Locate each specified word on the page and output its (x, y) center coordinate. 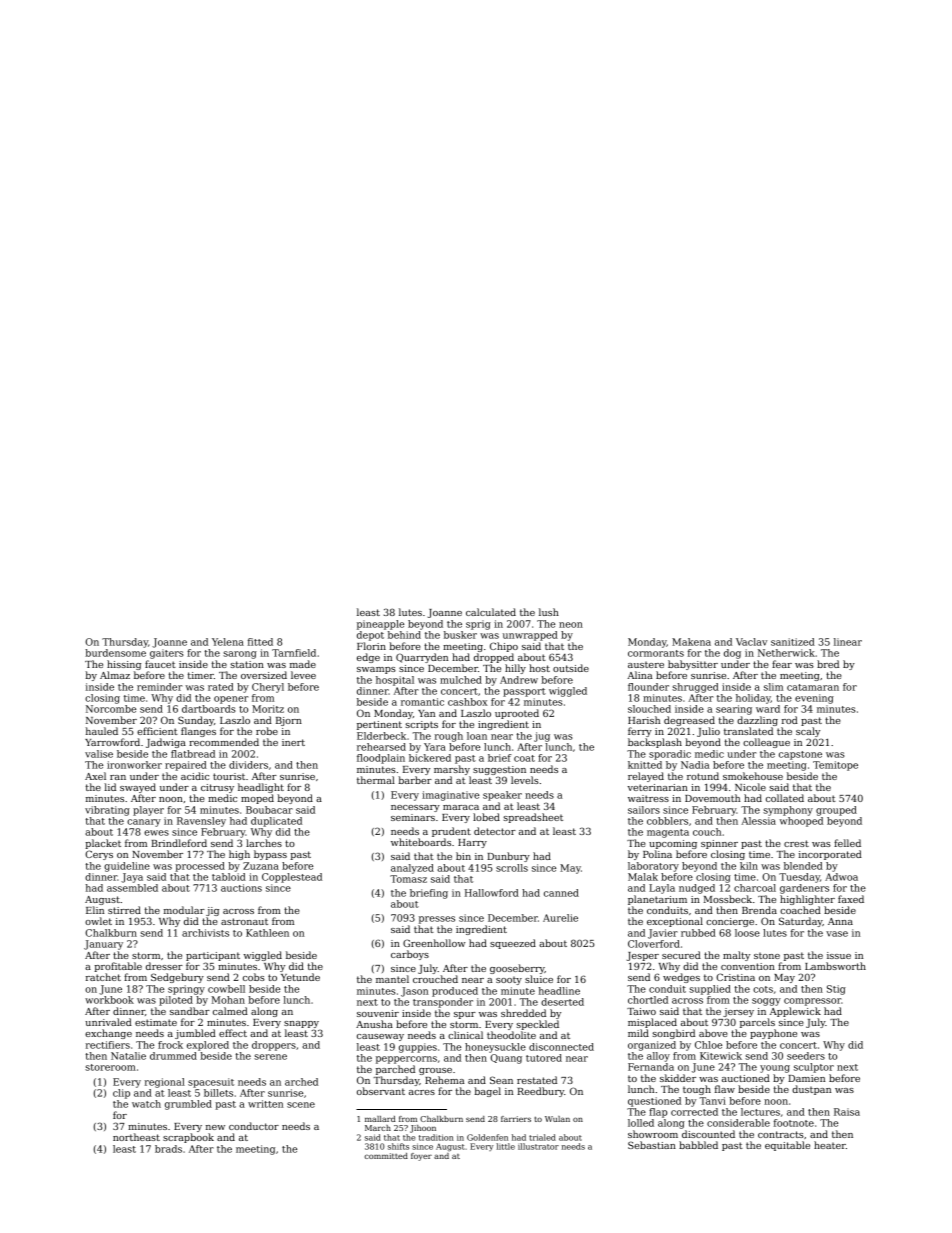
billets (218, 1093)
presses (437, 920)
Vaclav (751, 642)
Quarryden (422, 658)
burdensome (115, 653)
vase (837, 934)
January (103, 945)
